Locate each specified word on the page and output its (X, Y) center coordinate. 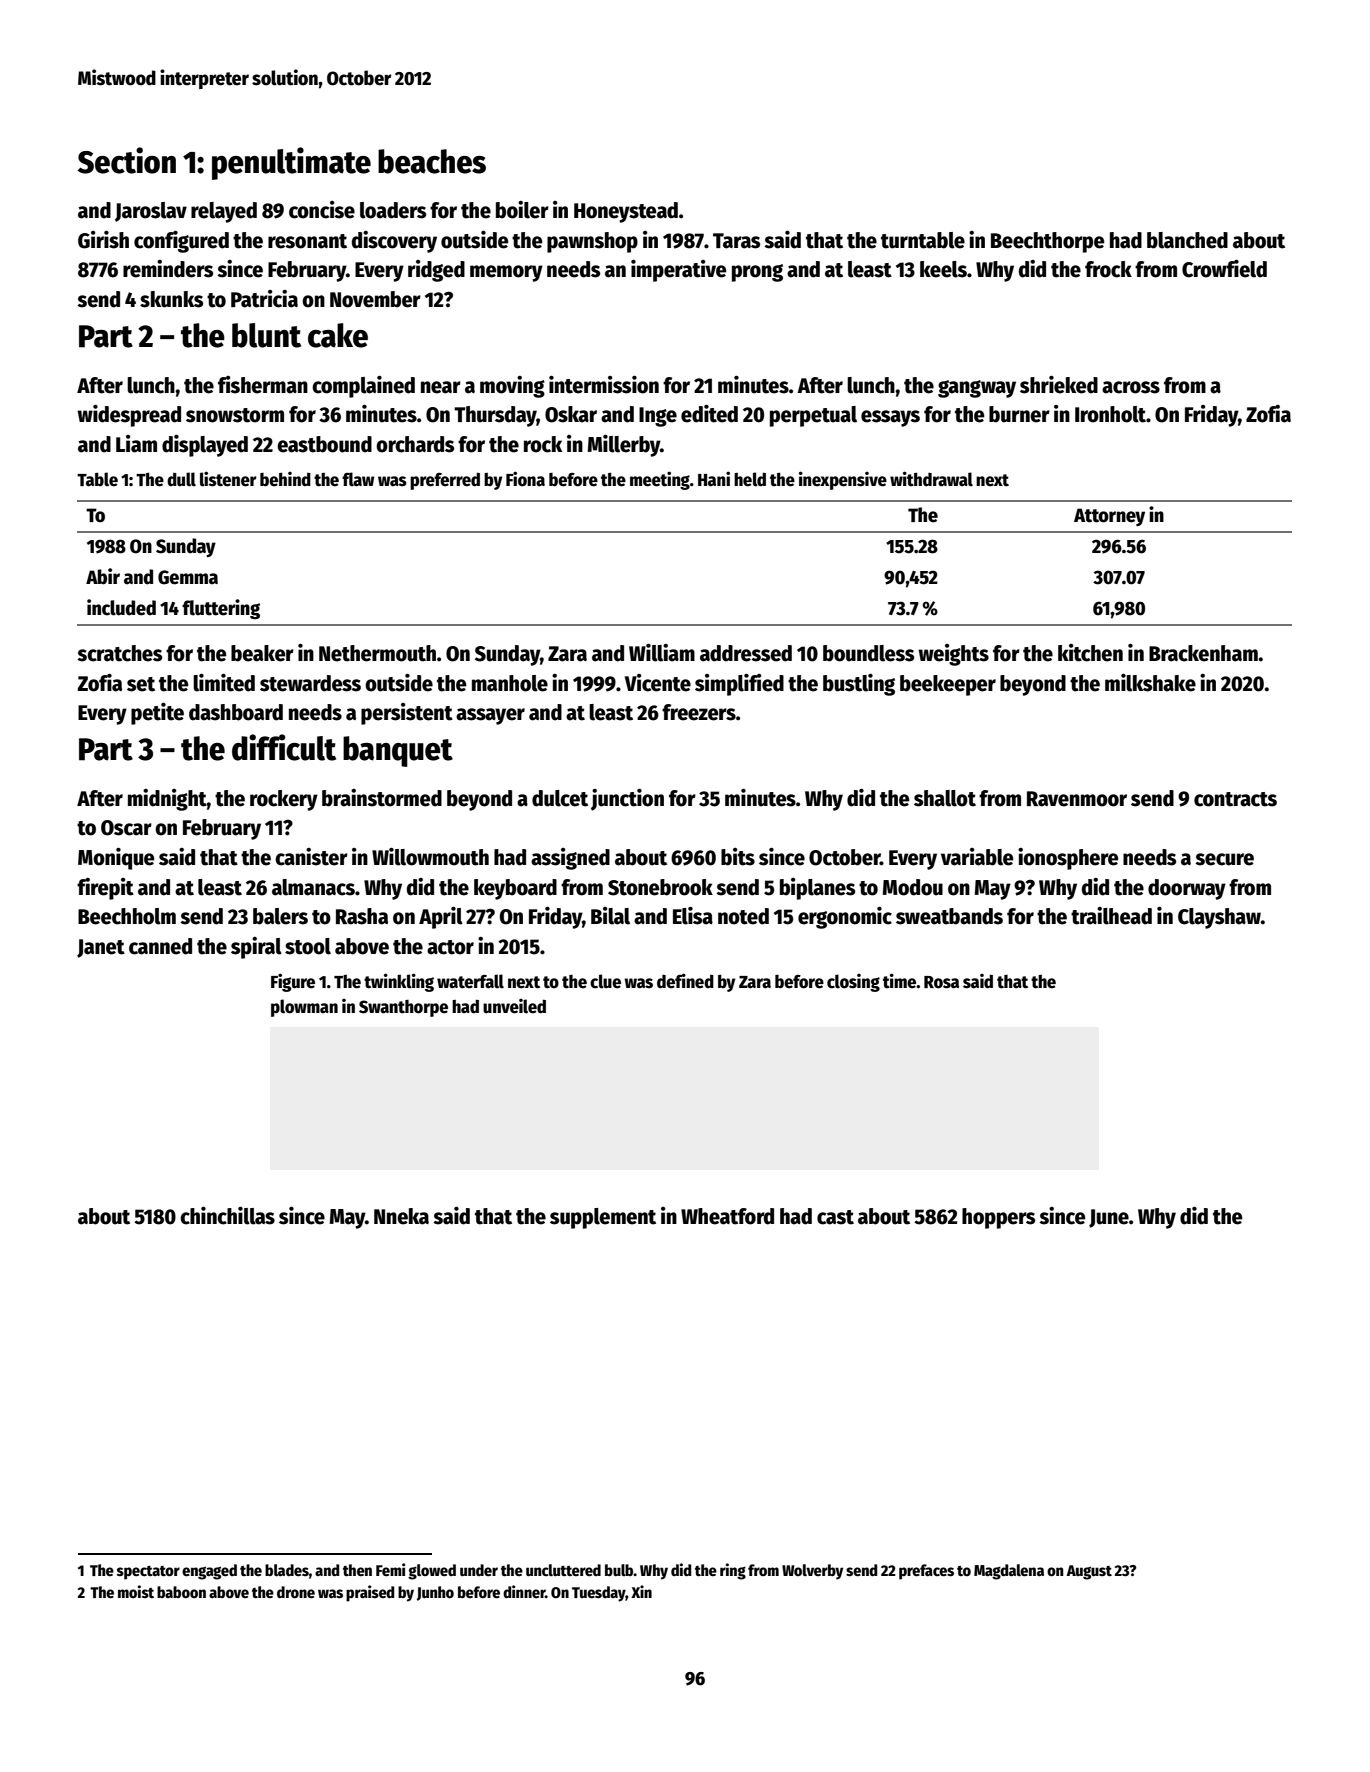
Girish (103, 240)
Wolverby (812, 1572)
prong (757, 273)
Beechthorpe (1047, 242)
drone (296, 1592)
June (1109, 1218)
